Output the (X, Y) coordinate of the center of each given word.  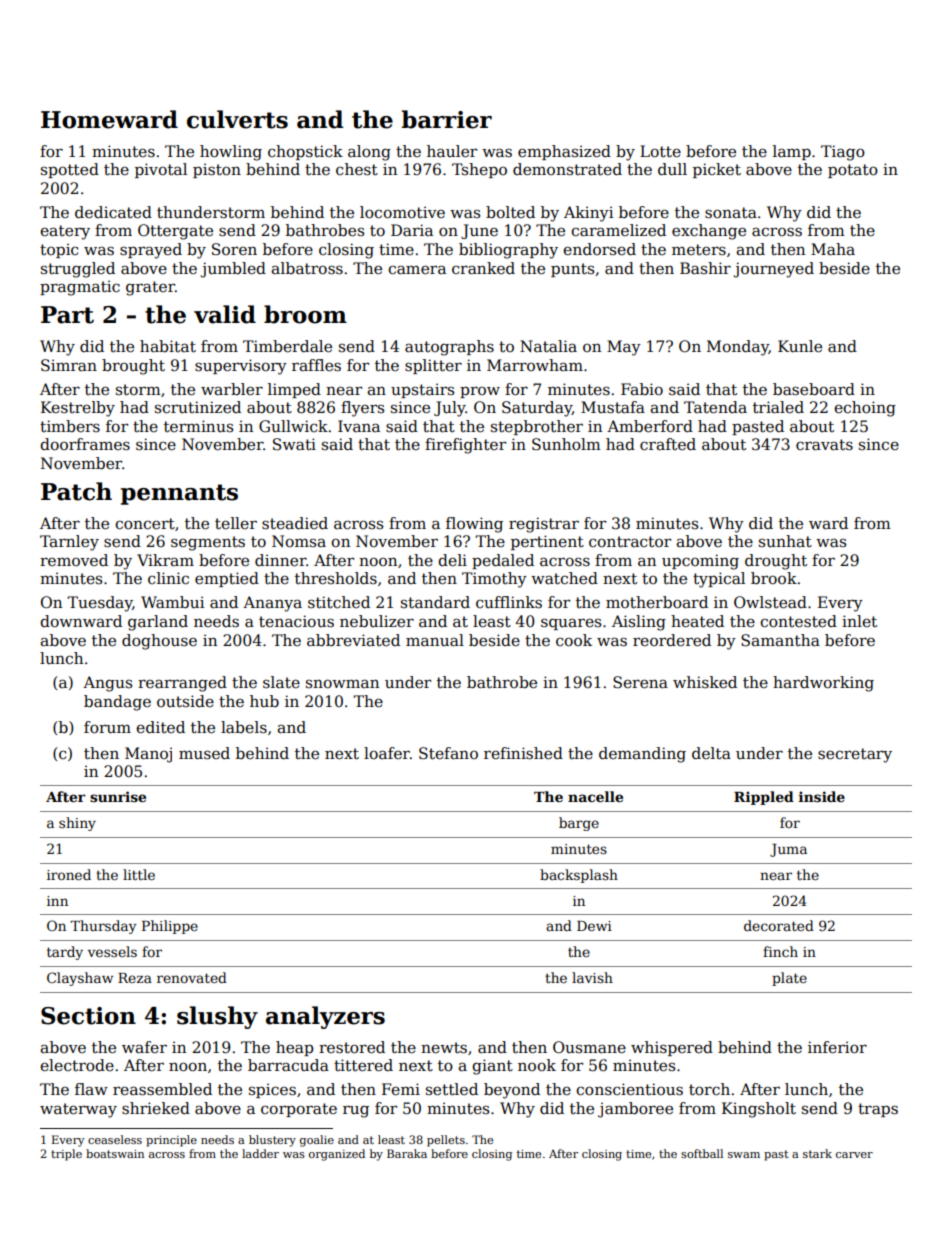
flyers (362, 409)
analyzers (325, 1017)
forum (107, 727)
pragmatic (80, 288)
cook (574, 640)
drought (776, 562)
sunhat (785, 541)
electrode (77, 1065)
